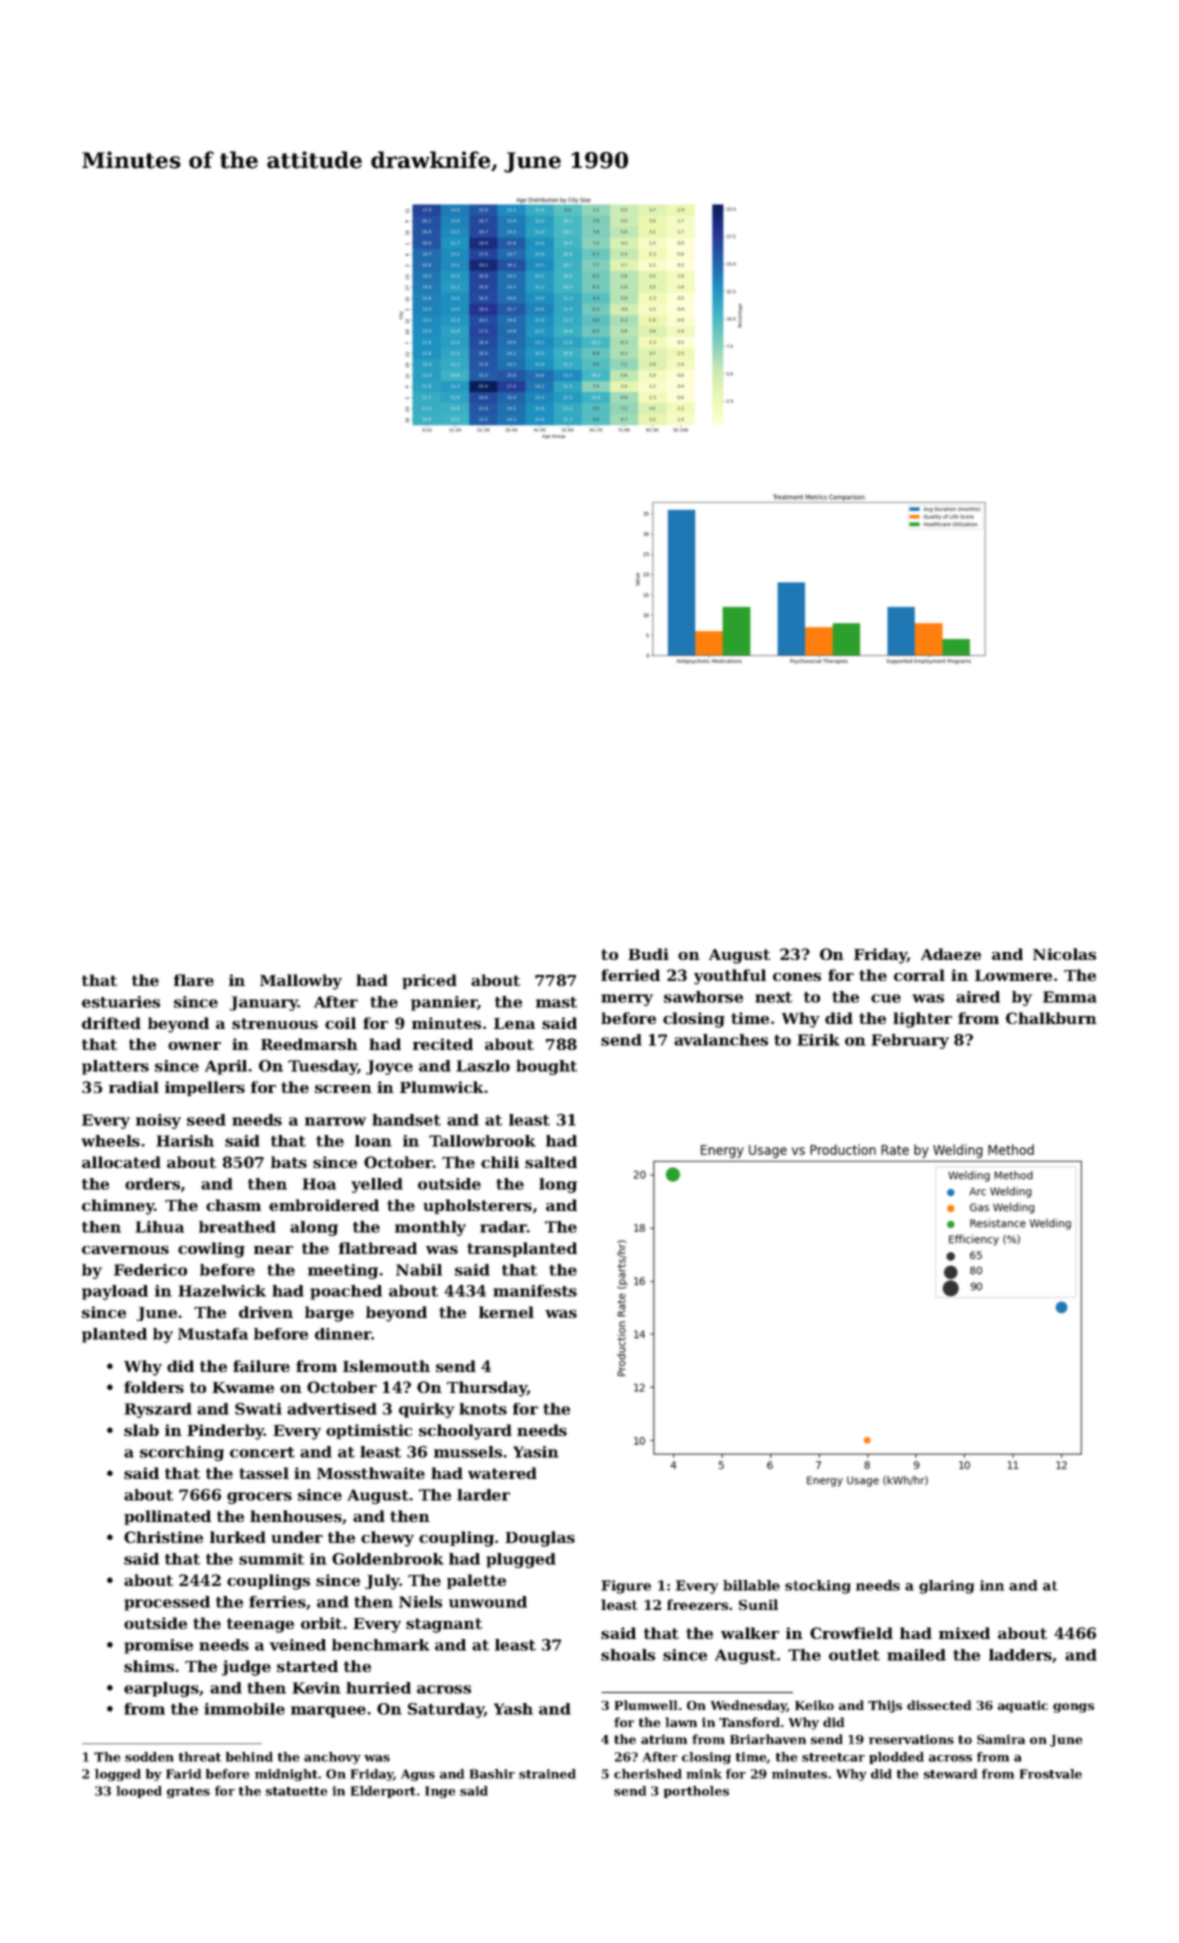  What do you see at coordinates (648, 954) in the page?
I see `Budi` at bounding box center [648, 954].
